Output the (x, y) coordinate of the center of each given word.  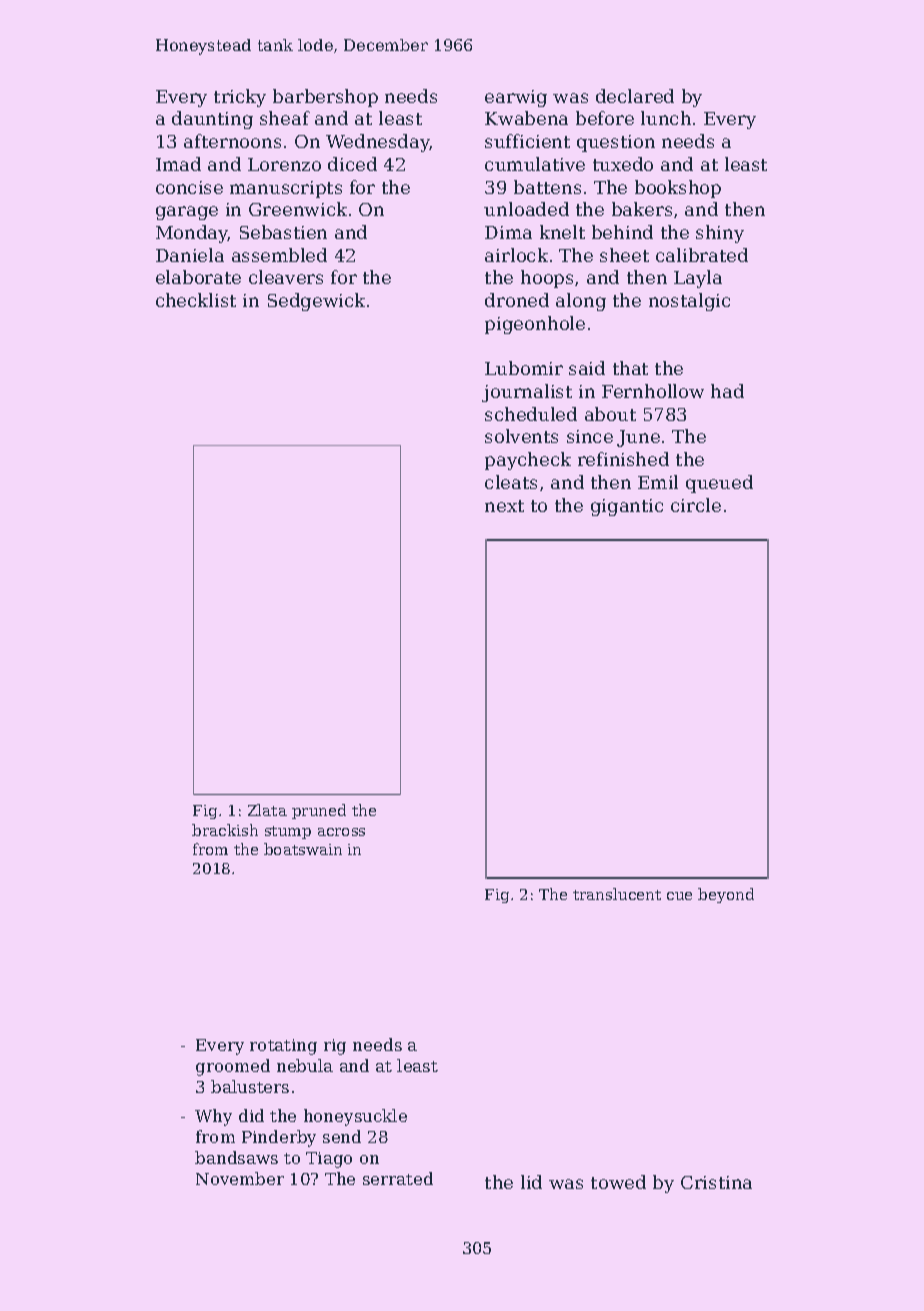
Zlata (267, 810)
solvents (521, 436)
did (251, 1115)
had (727, 391)
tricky (240, 98)
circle (696, 505)
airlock (516, 255)
